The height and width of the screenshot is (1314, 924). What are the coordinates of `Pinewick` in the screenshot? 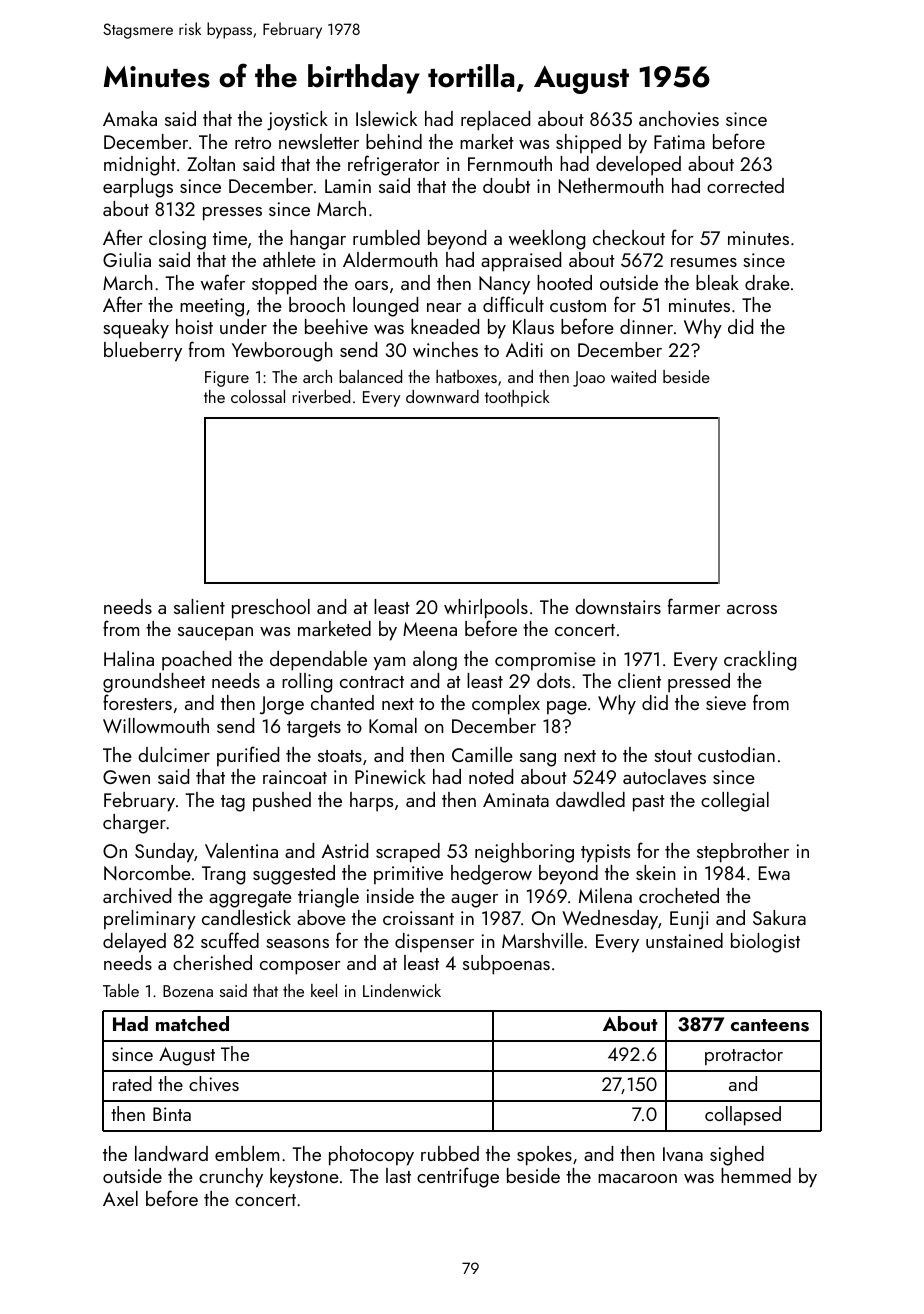 It's located at (390, 776).
